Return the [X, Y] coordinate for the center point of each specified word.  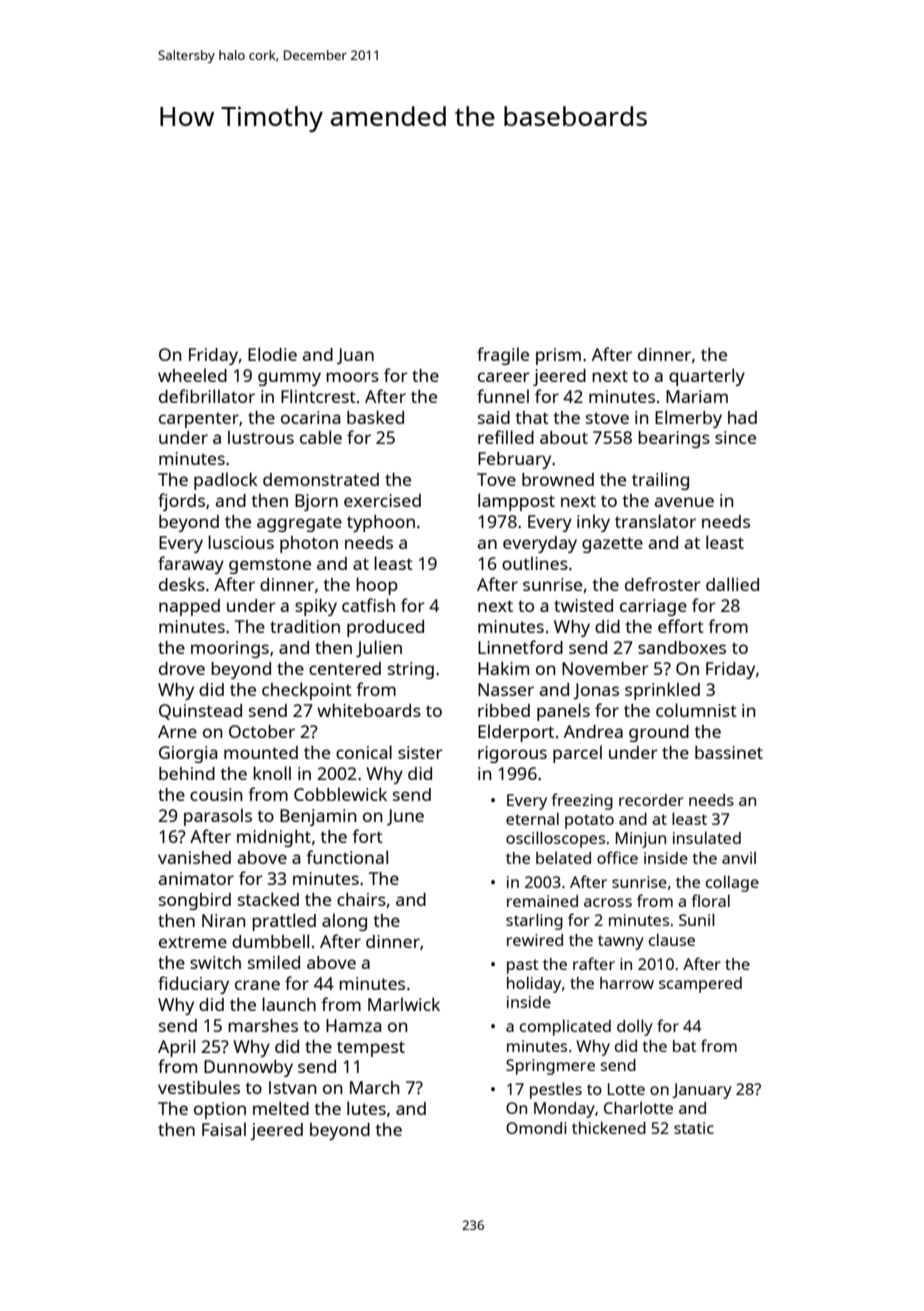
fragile [503, 356]
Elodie [272, 354]
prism [558, 356]
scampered [700, 985]
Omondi [536, 1128]
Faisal [224, 1129]
